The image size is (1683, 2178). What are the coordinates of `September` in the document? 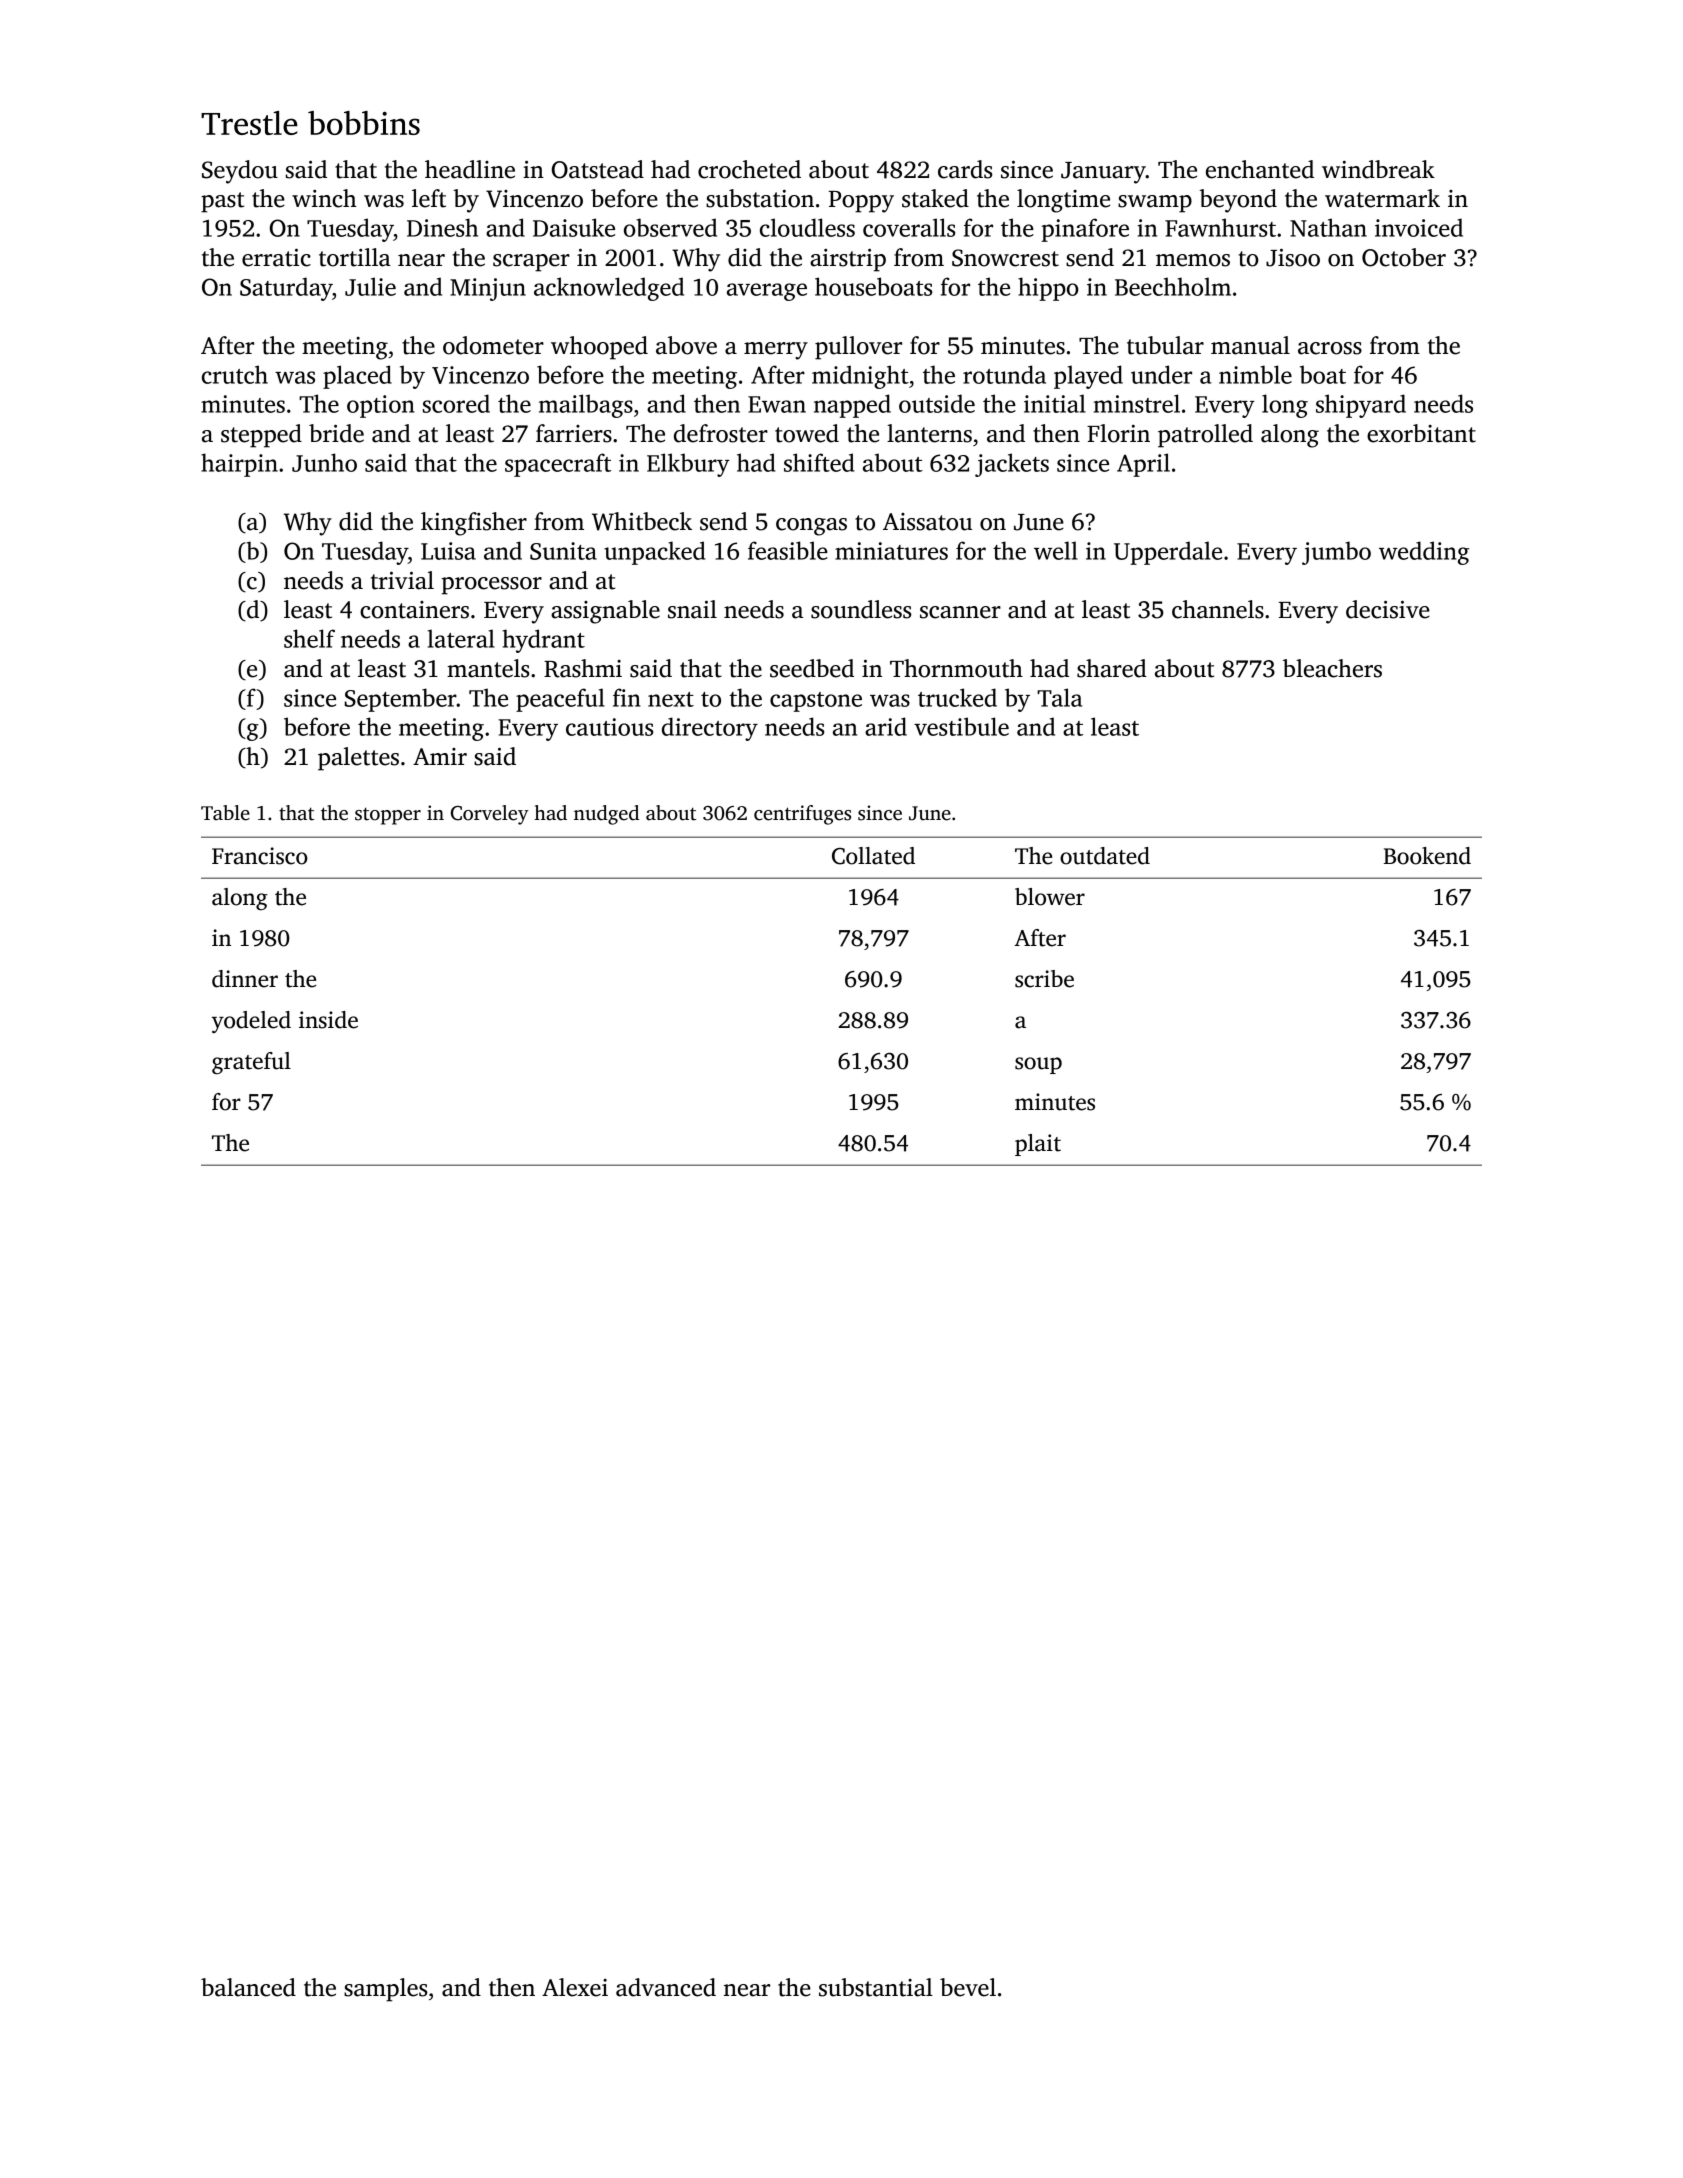 It's located at (401, 700).
